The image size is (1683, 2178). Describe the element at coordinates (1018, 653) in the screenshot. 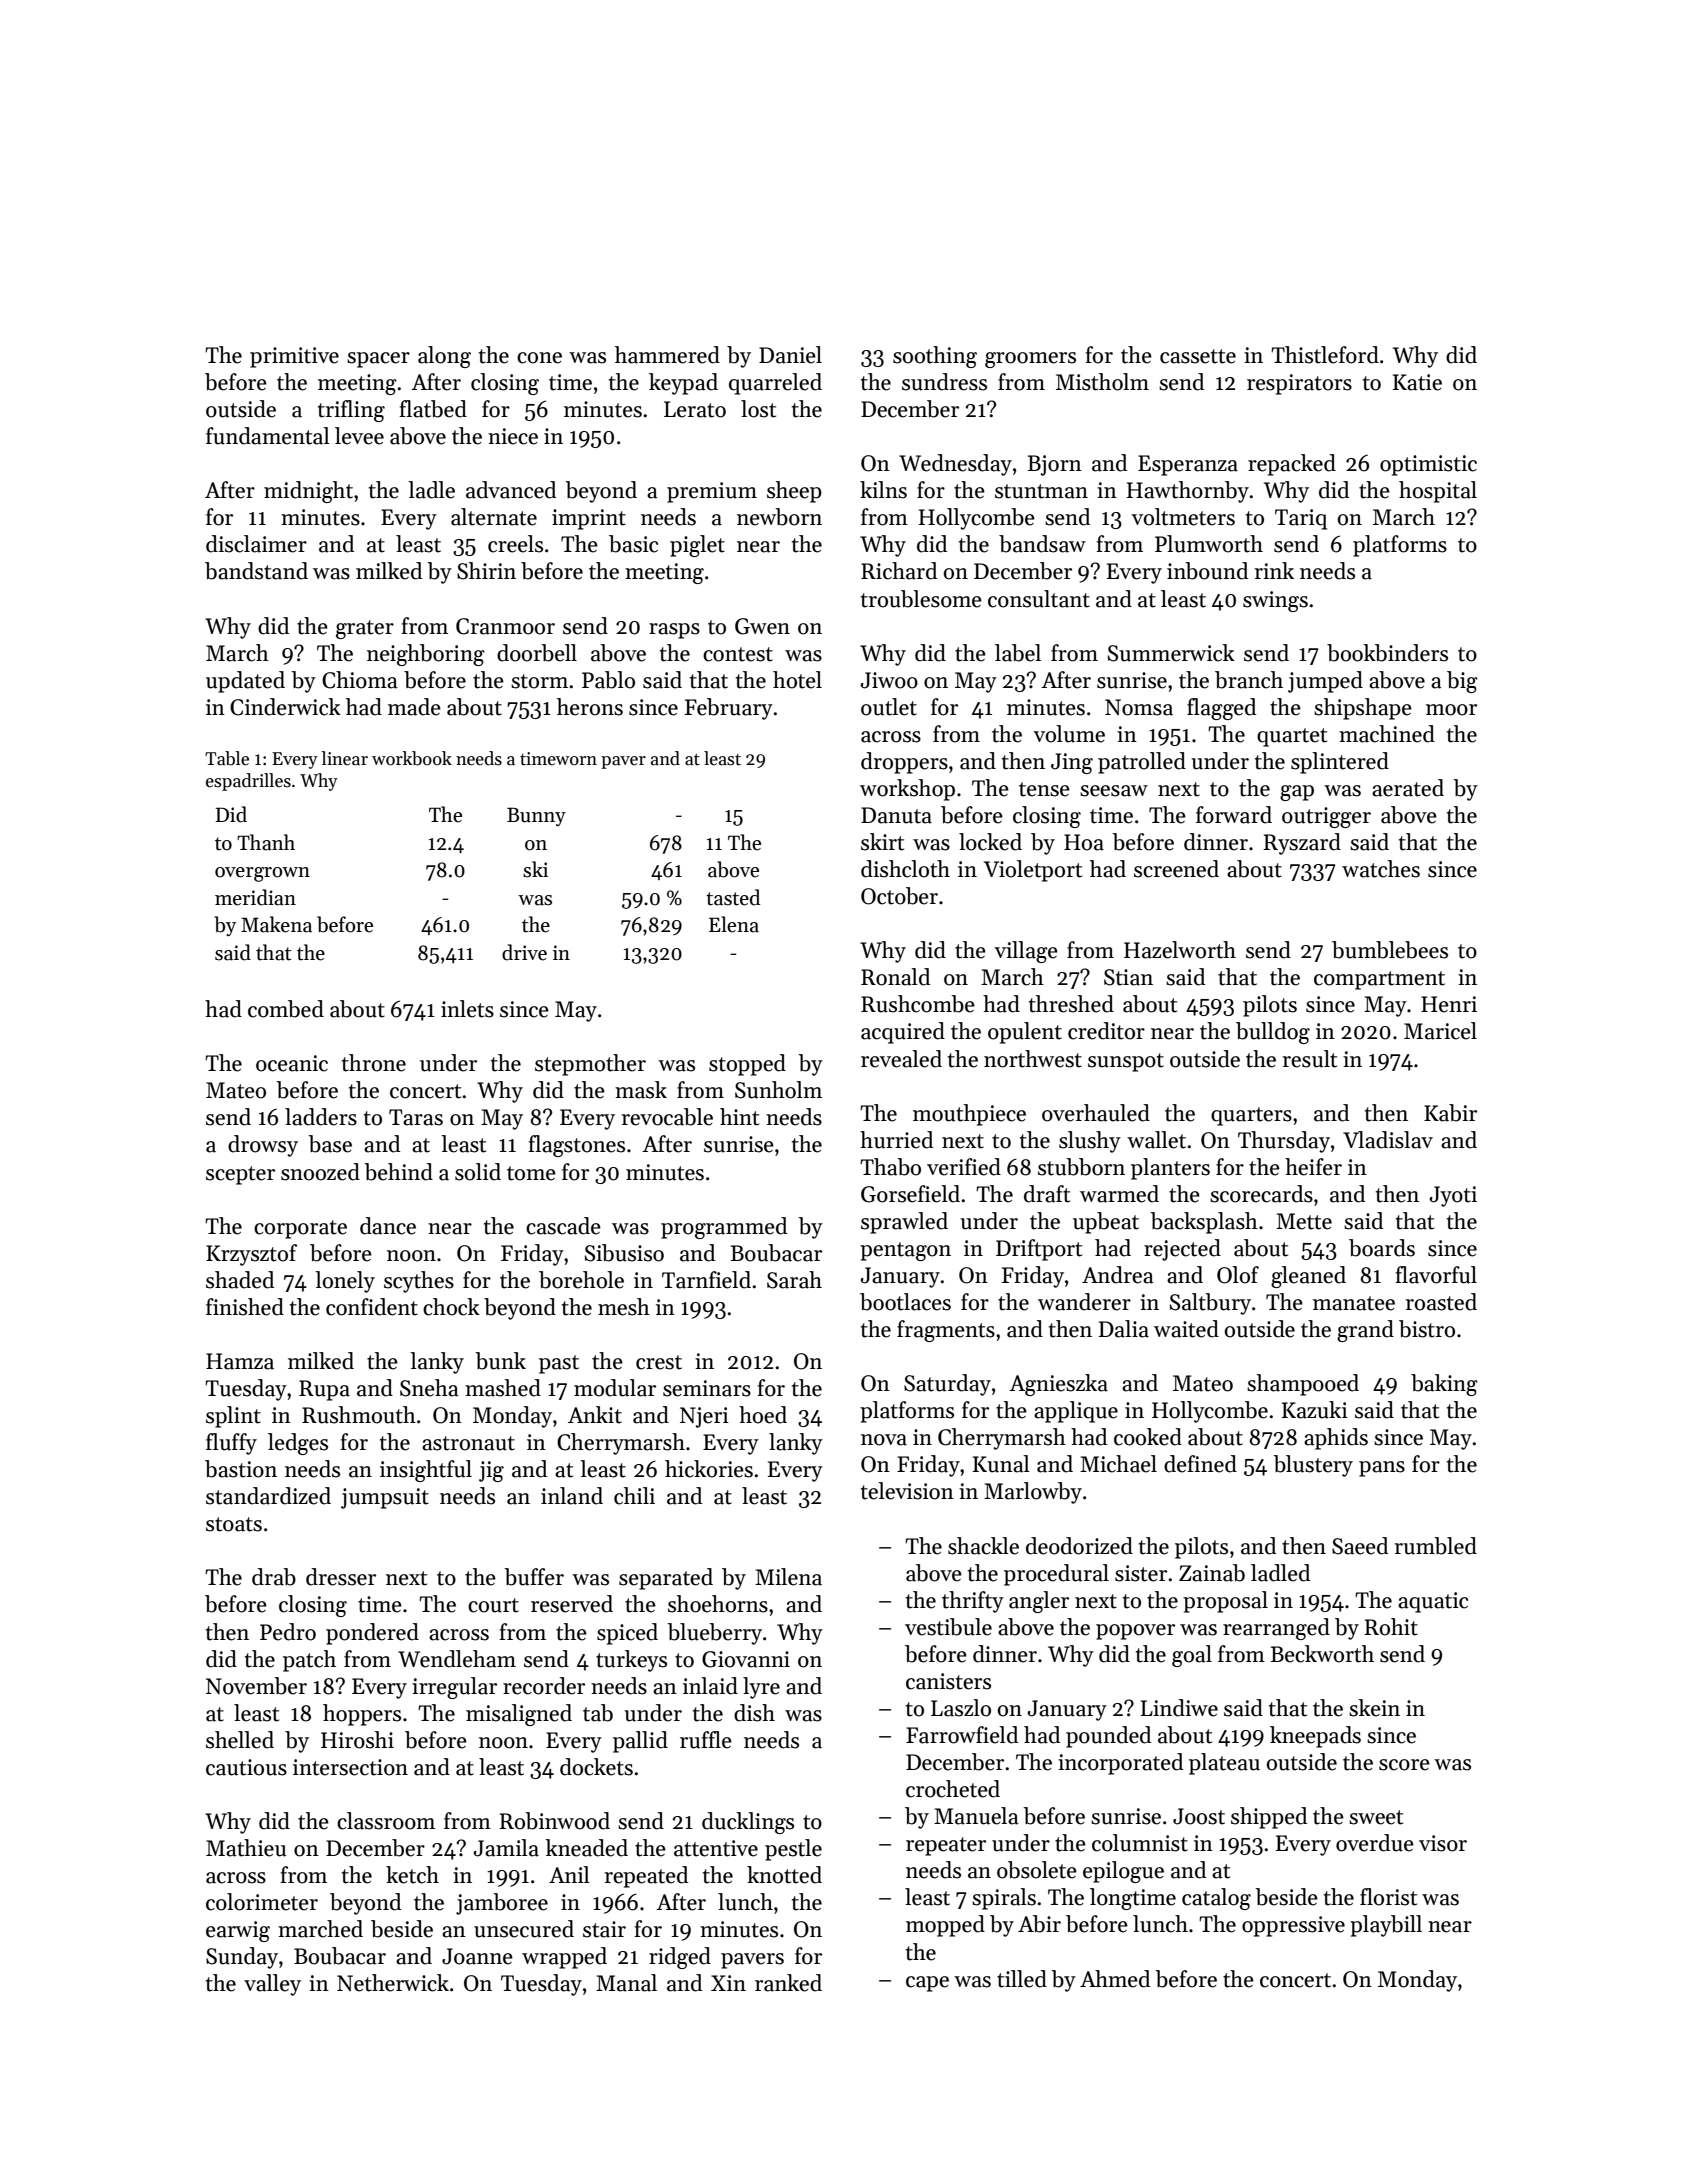

I see `label` at that location.
